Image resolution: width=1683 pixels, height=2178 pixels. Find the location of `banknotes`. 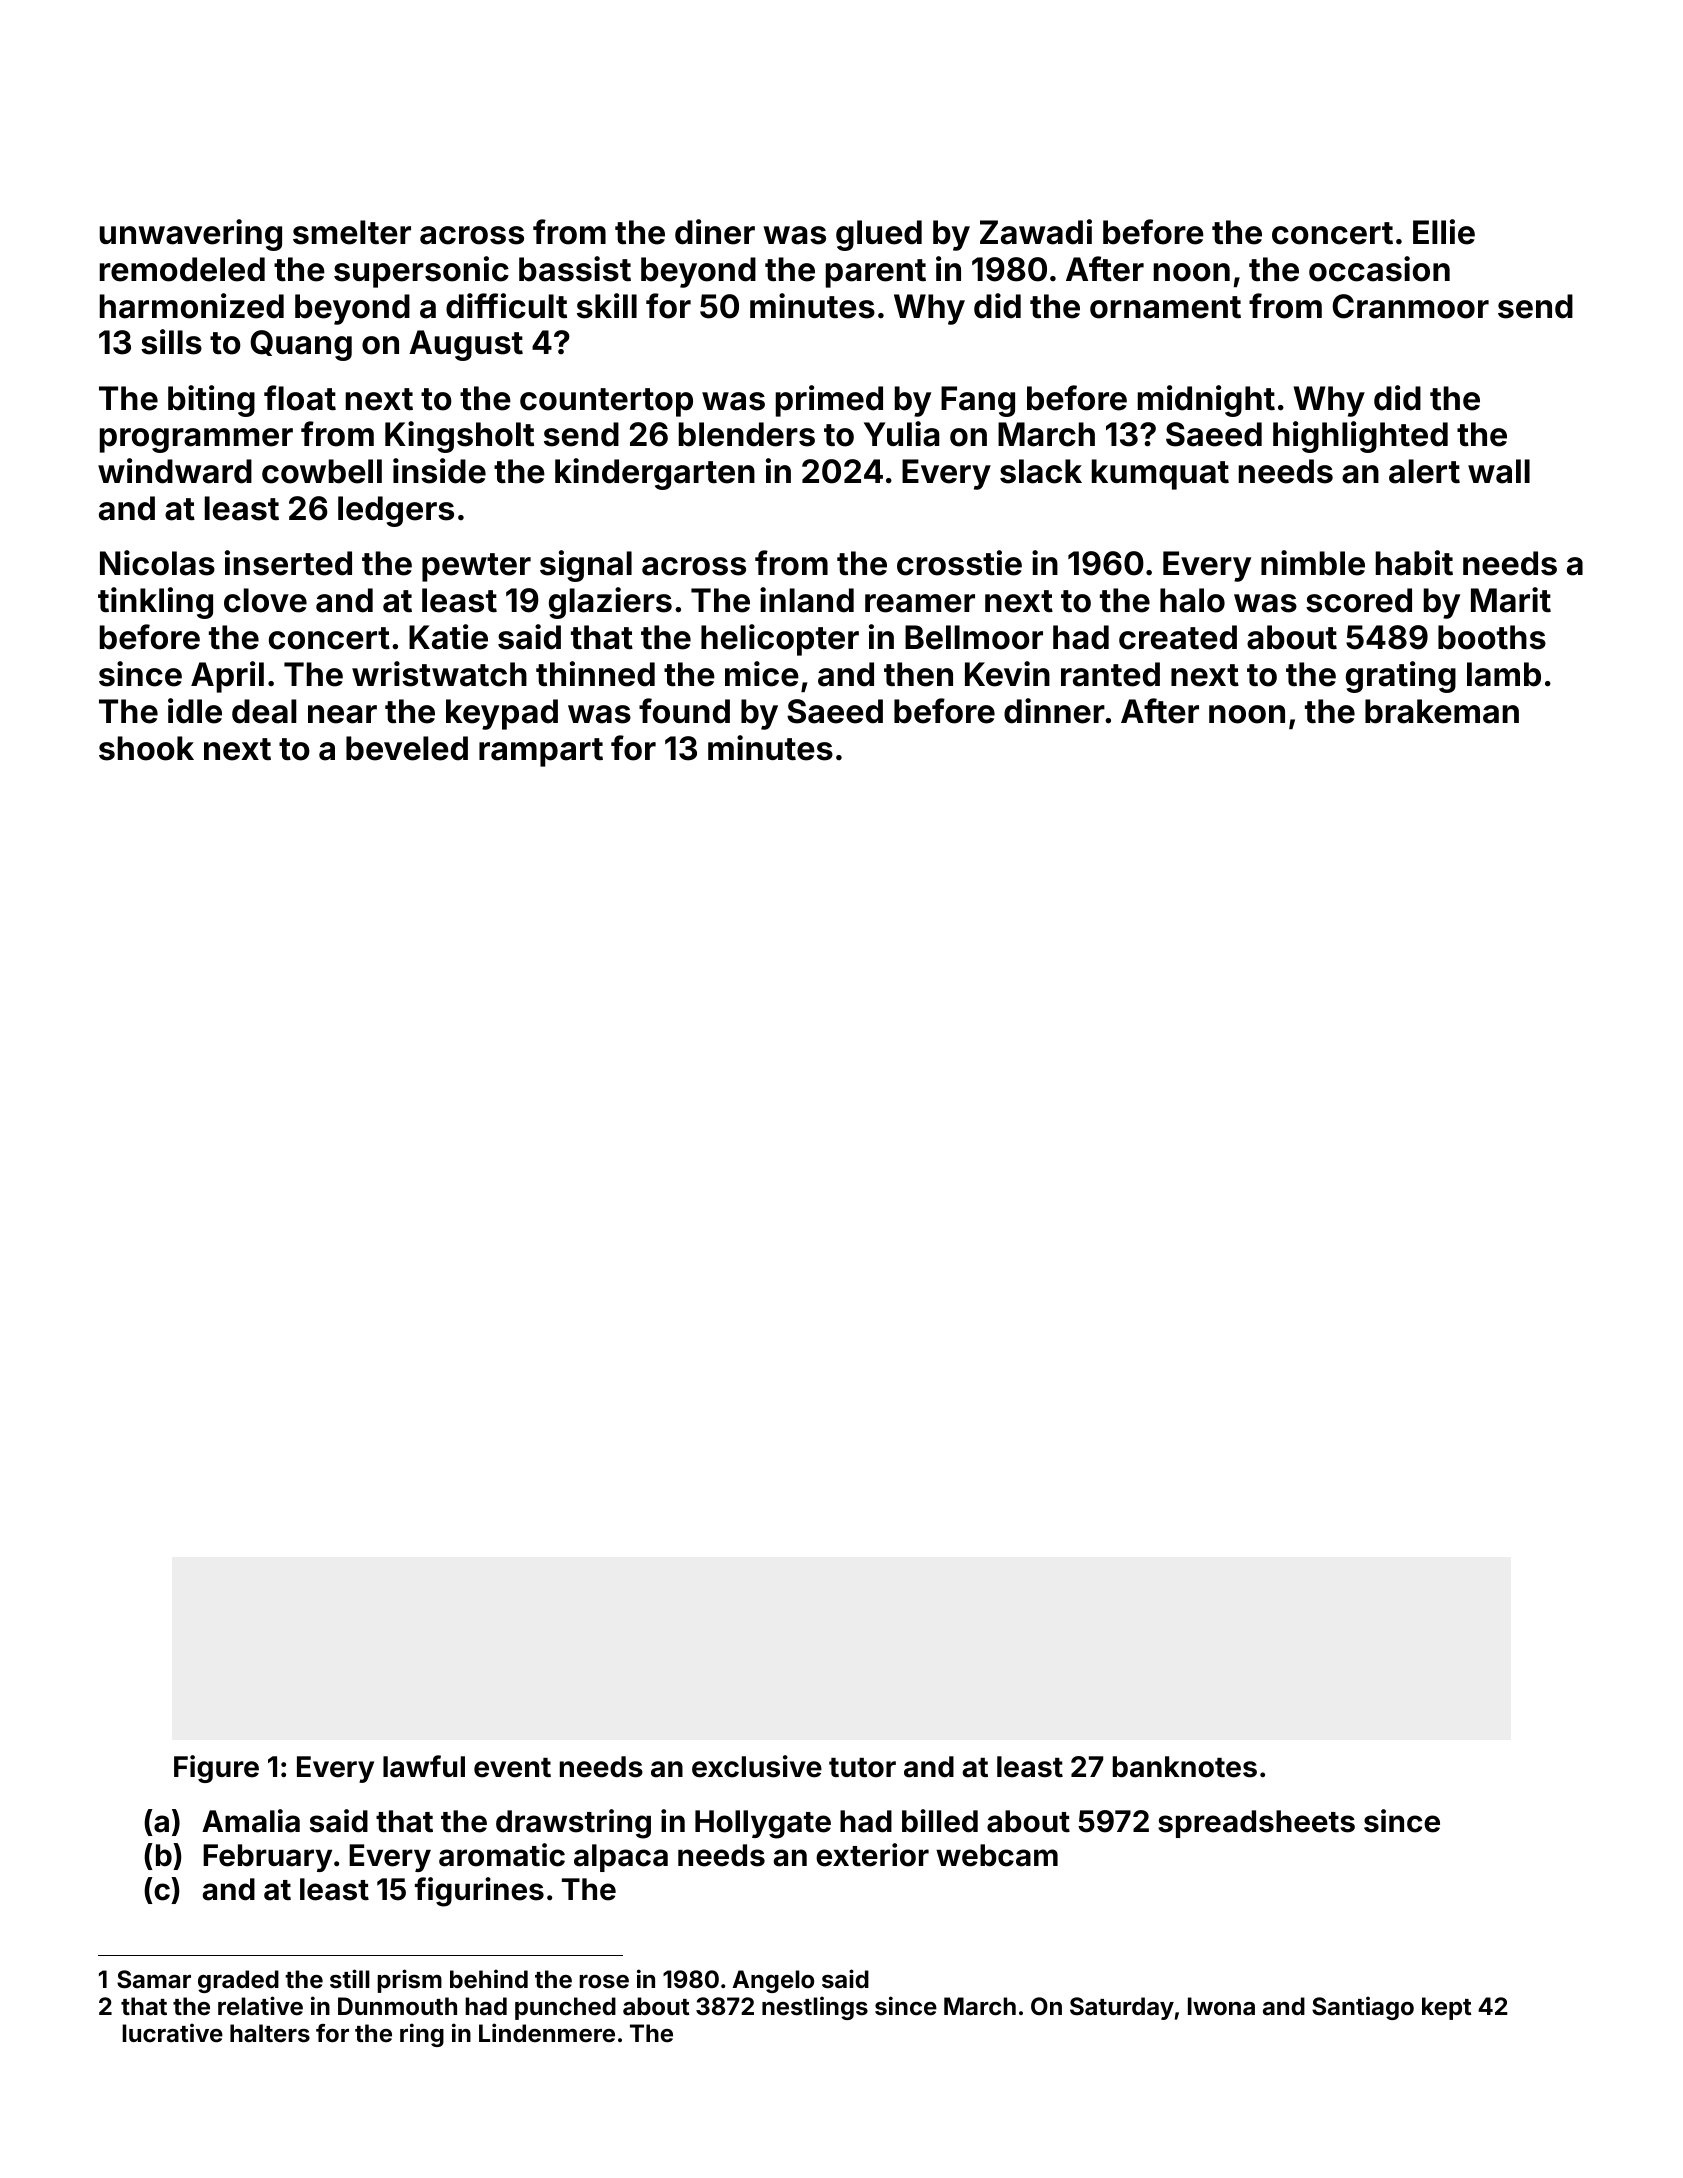

banknotes is located at coordinates (1185, 1767).
